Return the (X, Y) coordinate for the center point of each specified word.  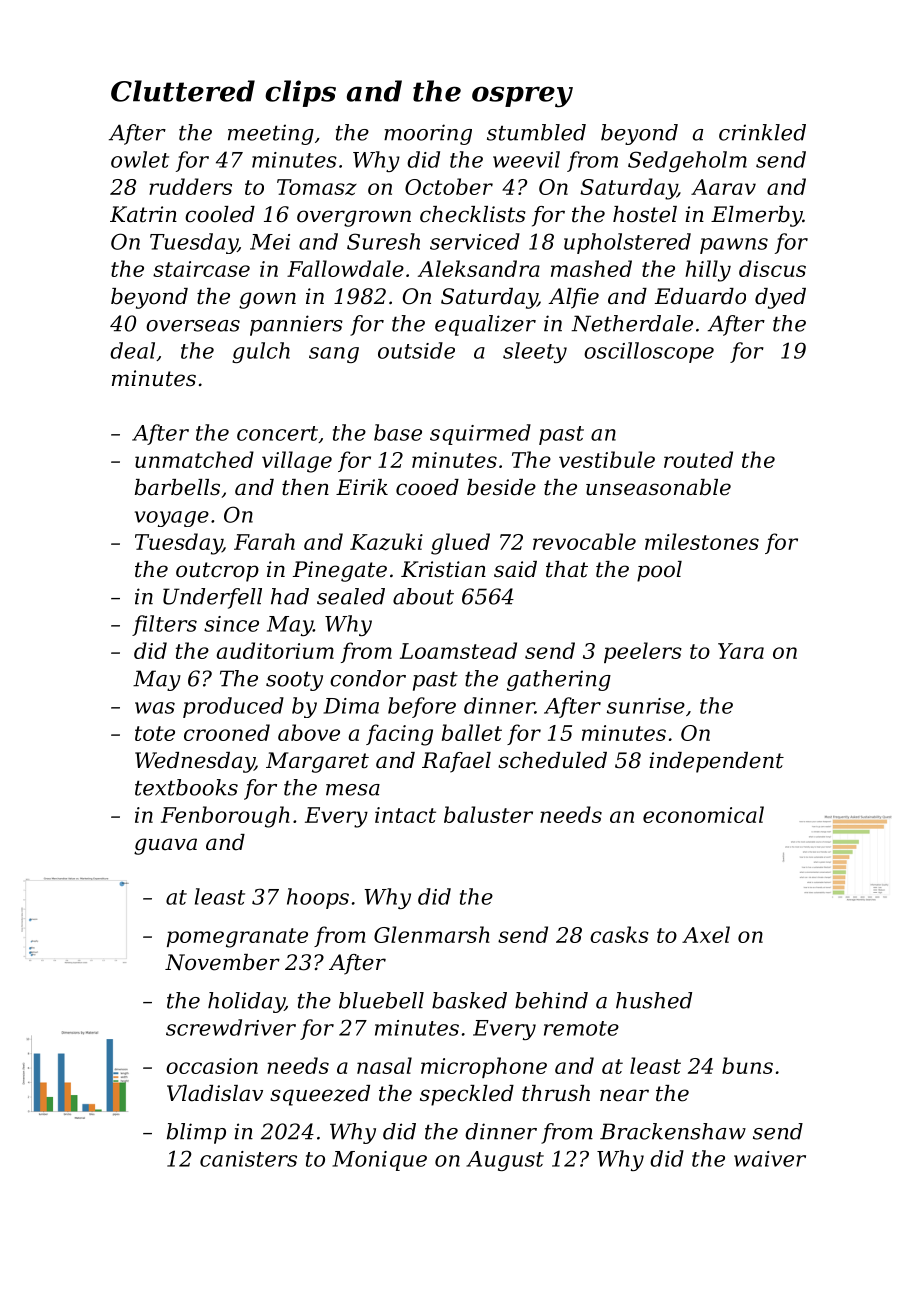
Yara (741, 651)
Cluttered (183, 91)
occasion (212, 1066)
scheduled (552, 760)
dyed (780, 298)
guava (165, 846)
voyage (172, 519)
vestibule (607, 459)
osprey (522, 97)
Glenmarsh (432, 934)
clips (300, 93)
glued (460, 544)
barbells (177, 487)
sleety (535, 352)
